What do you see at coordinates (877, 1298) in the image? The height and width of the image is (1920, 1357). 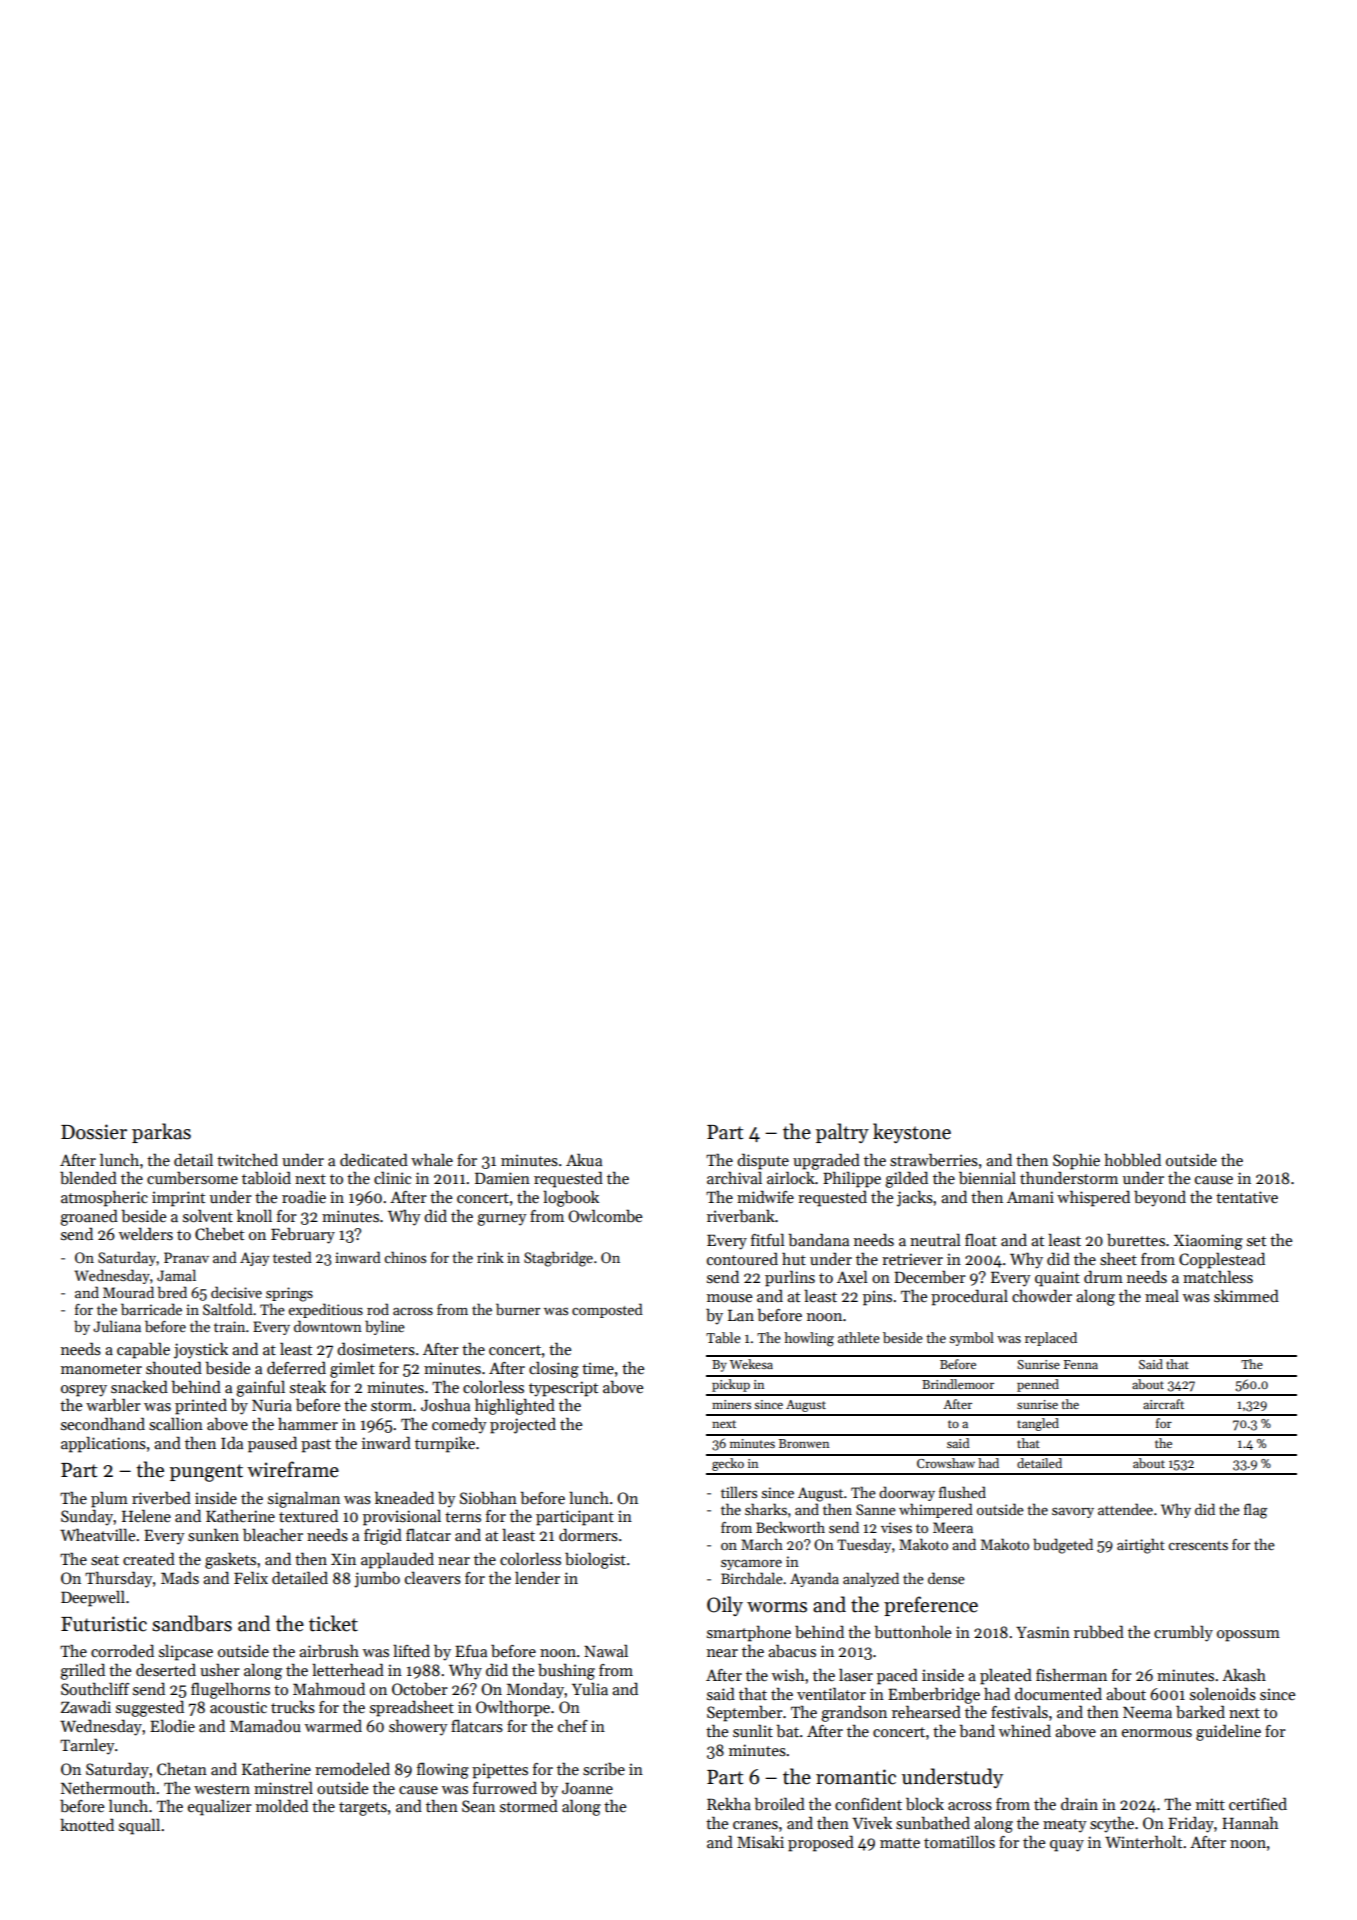 I see `pins` at bounding box center [877, 1298].
